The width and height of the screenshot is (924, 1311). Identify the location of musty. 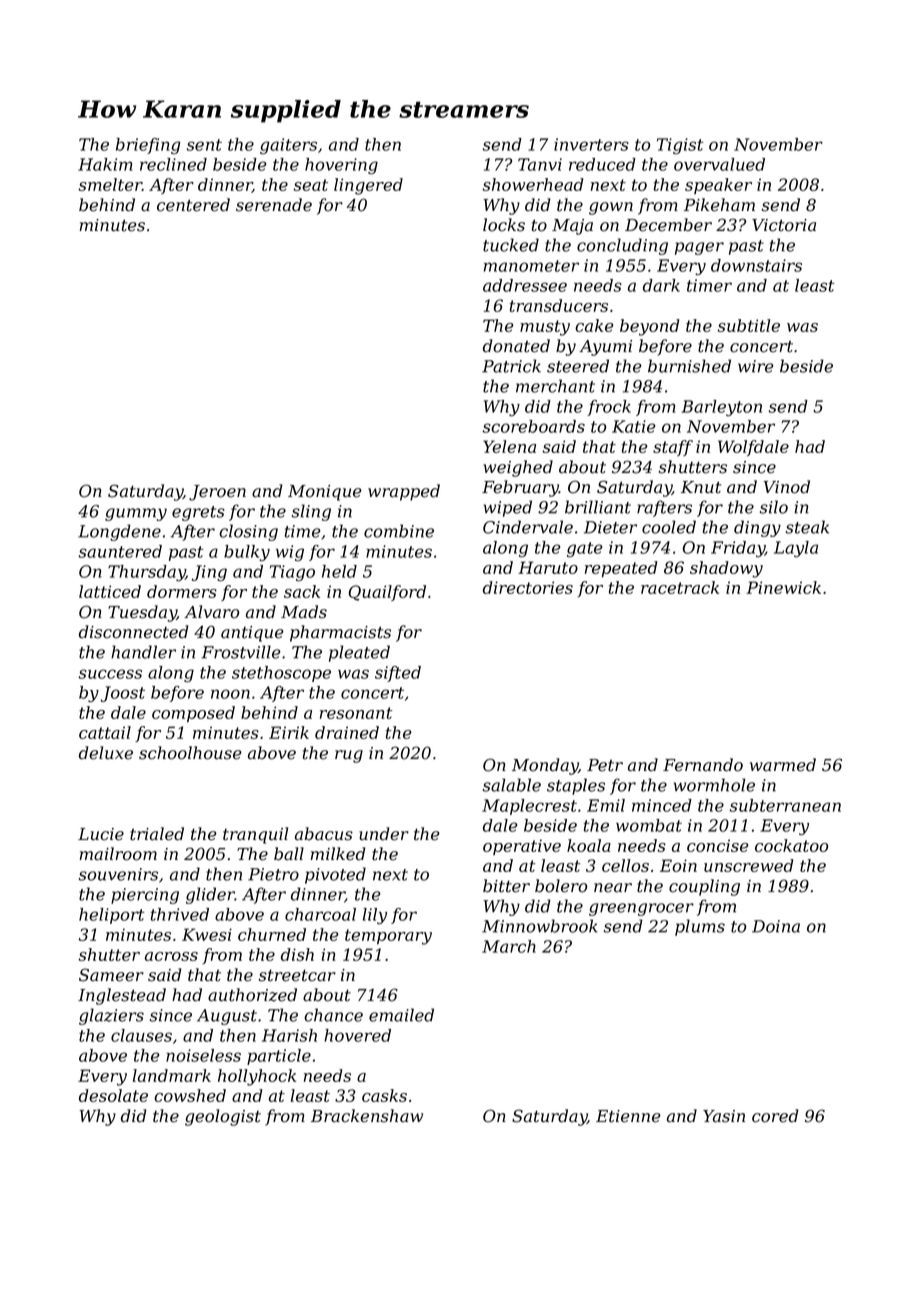
(545, 328).
